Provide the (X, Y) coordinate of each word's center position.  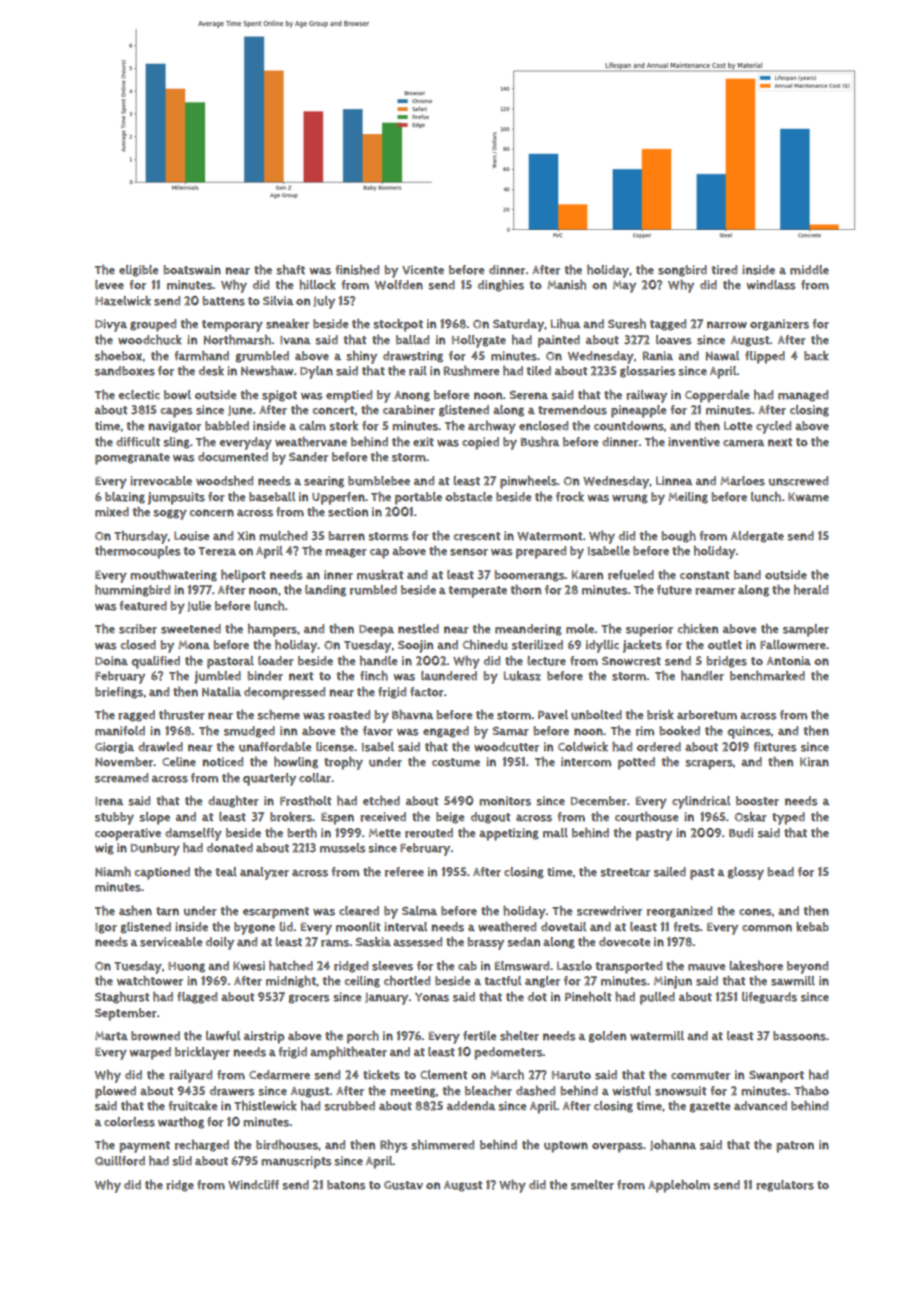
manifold (120, 731)
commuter (700, 1075)
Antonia (789, 661)
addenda (471, 1105)
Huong (186, 967)
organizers (779, 325)
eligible (138, 271)
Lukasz (522, 676)
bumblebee (379, 481)
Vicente (423, 269)
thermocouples (138, 552)
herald (811, 590)
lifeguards (769, 998)
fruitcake (193, 1106)
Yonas (432, 997)
